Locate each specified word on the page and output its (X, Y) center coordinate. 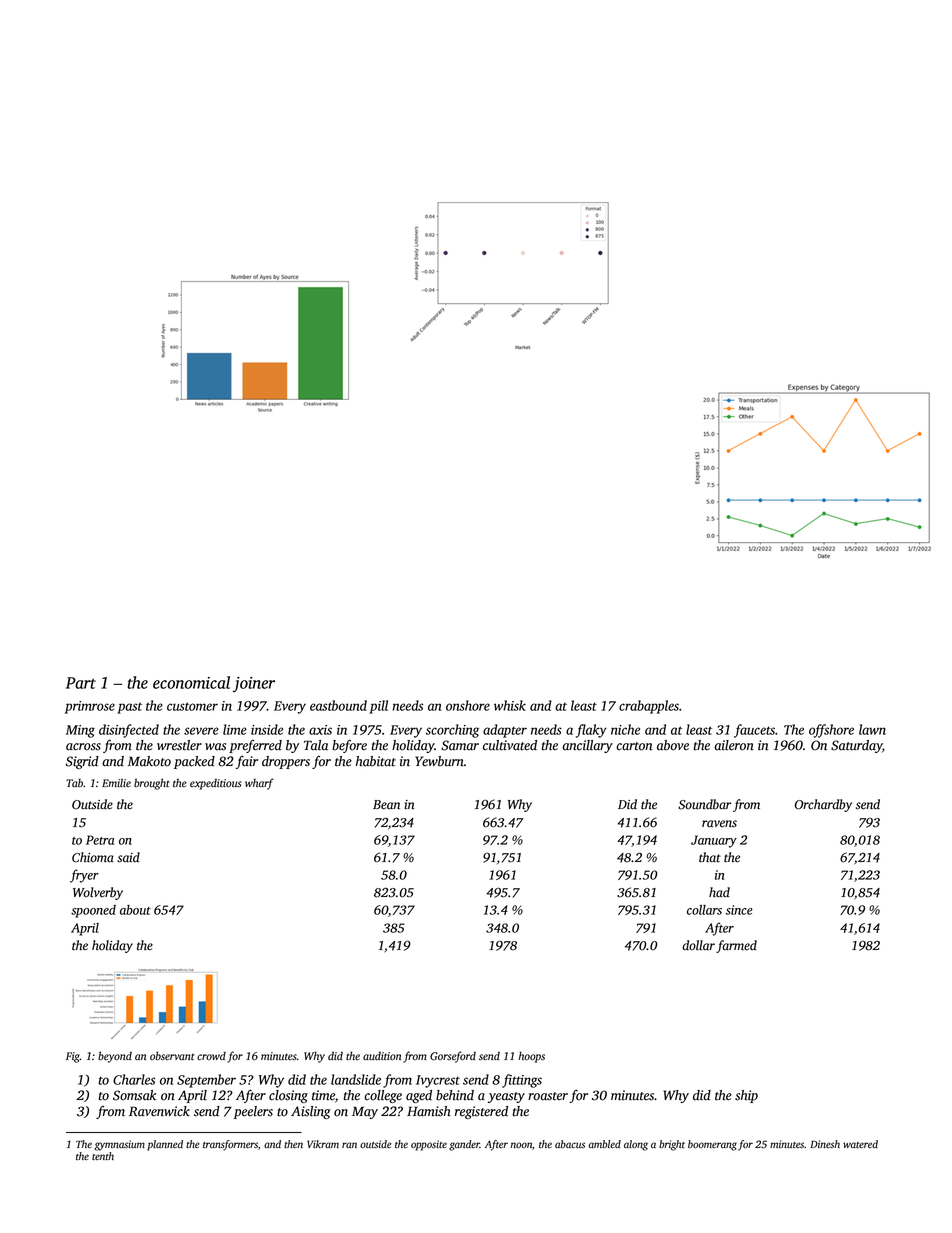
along (636, 1145)
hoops (531, 1057)
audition (382, 1056)
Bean (386, 805)
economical (191, 682)
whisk (510, 705)
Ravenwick (159, 1111)
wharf (259, 784)
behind (455, 1095)
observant (172, 1056)
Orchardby (823, 805)
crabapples (649, 707)
